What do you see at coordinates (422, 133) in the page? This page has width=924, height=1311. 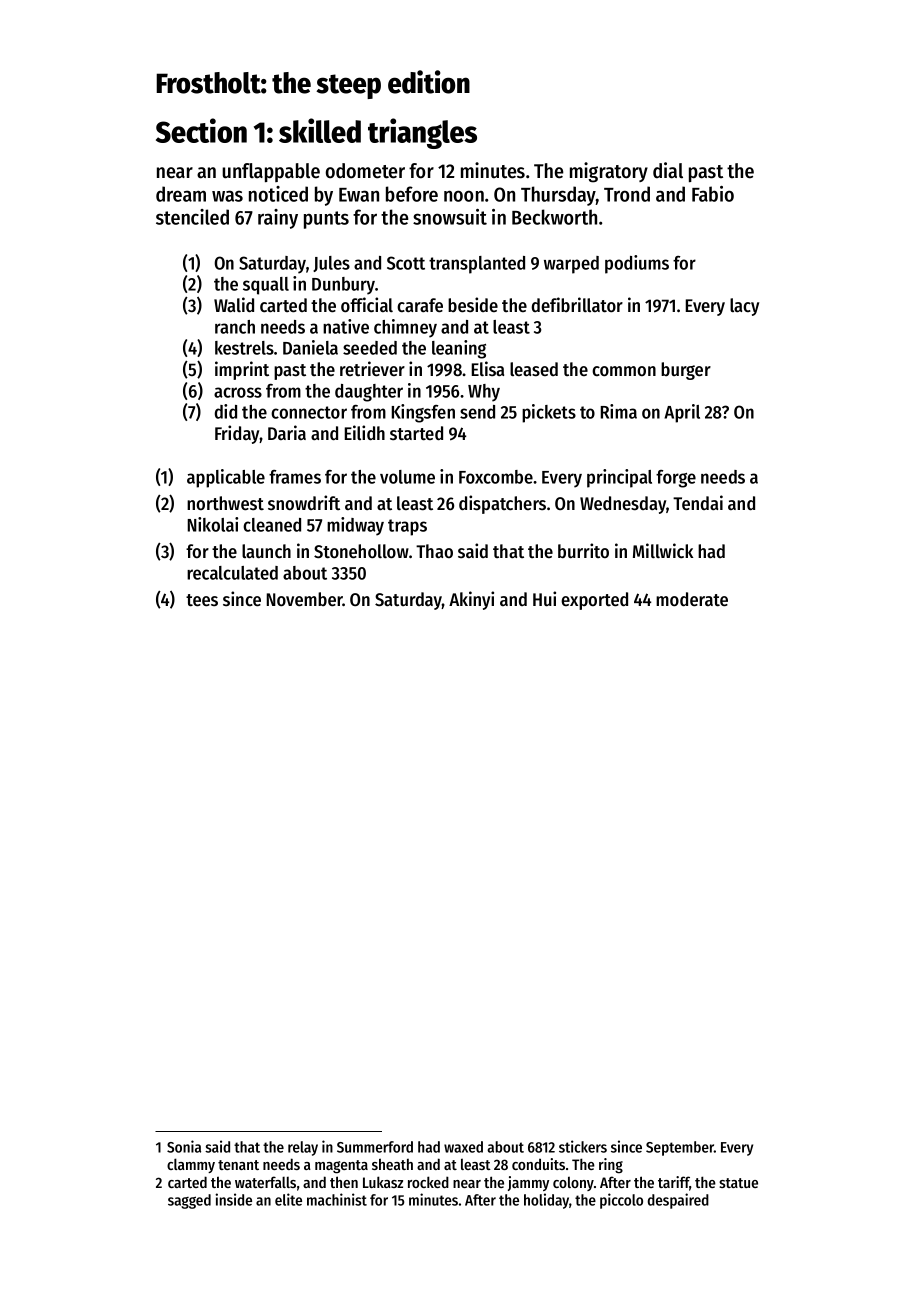 I see `triangles` at bounding box center [422, 133].
